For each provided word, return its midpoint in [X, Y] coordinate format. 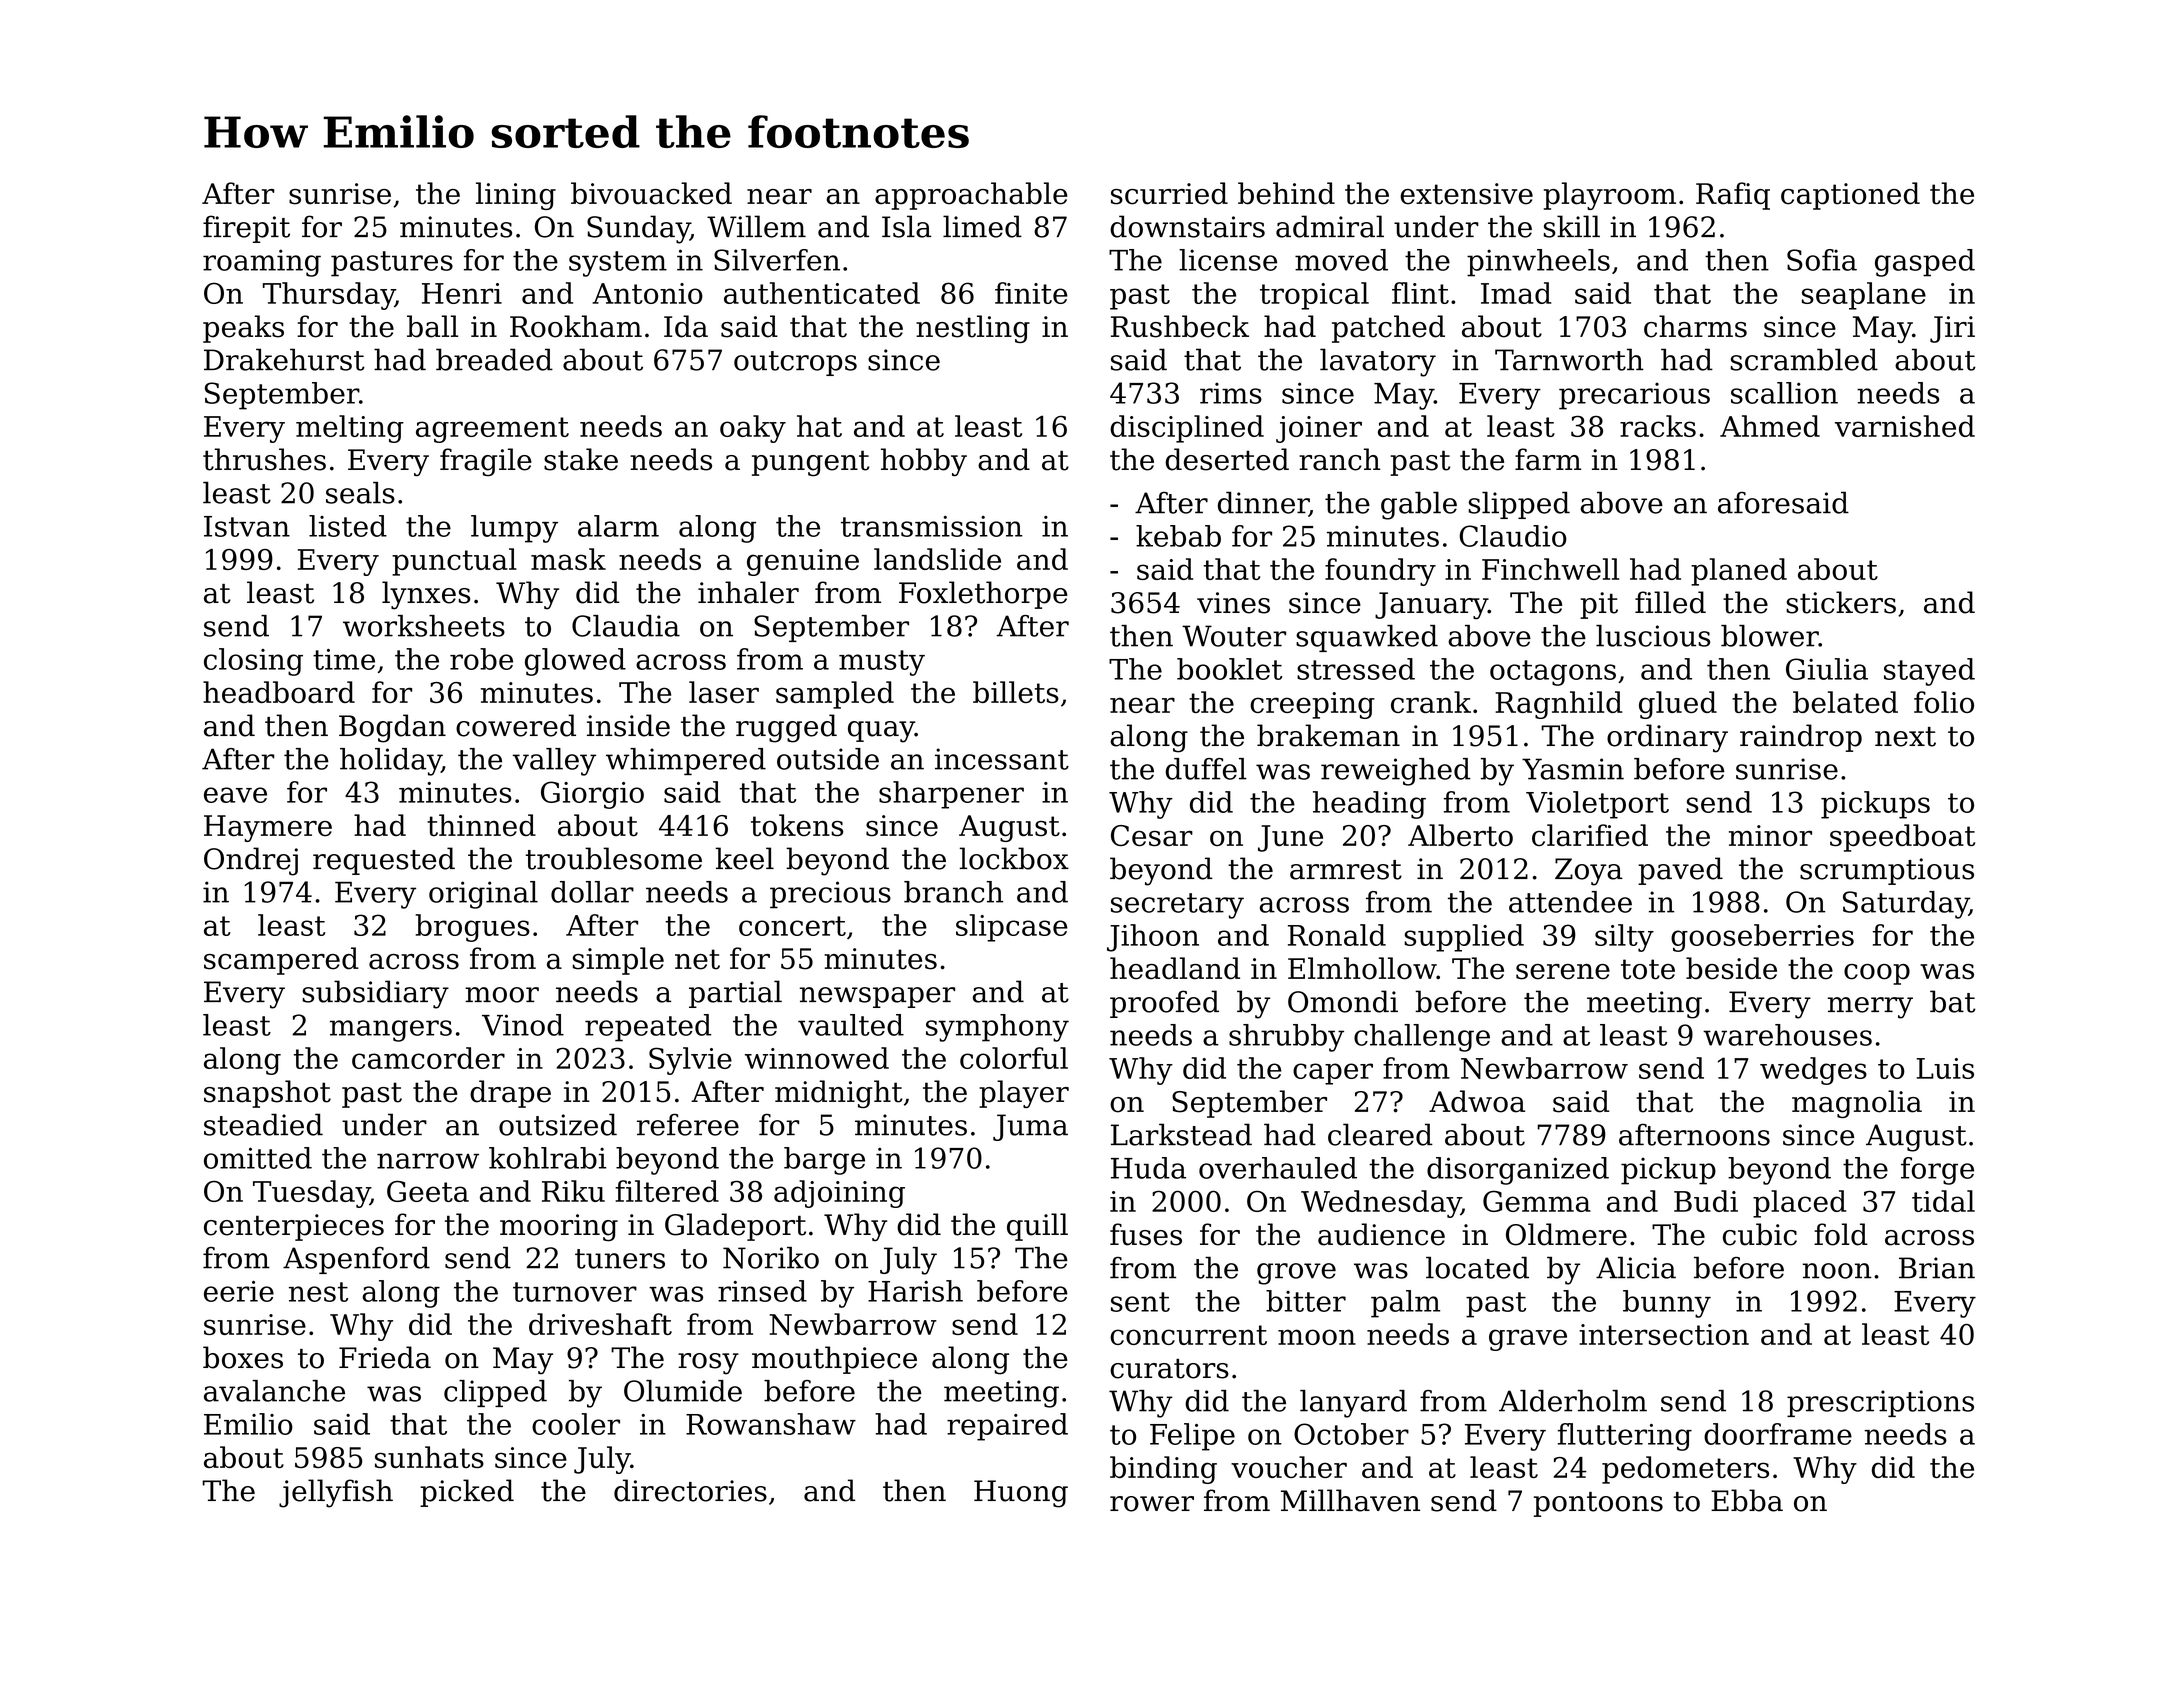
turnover [575, 1292]
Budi [1706, 1201]
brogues [472, 928]
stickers [1841, 602]
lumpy [514, 529]
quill [1037, 1227]
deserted [1227, 459]
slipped [1519, 505]
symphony [997, 1028]
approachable [971, 196]
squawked [1367, 638]
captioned [1850, 196]
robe [481, 659]
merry [1870, 1008]
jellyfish [336, 1493]
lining [516, 196]
